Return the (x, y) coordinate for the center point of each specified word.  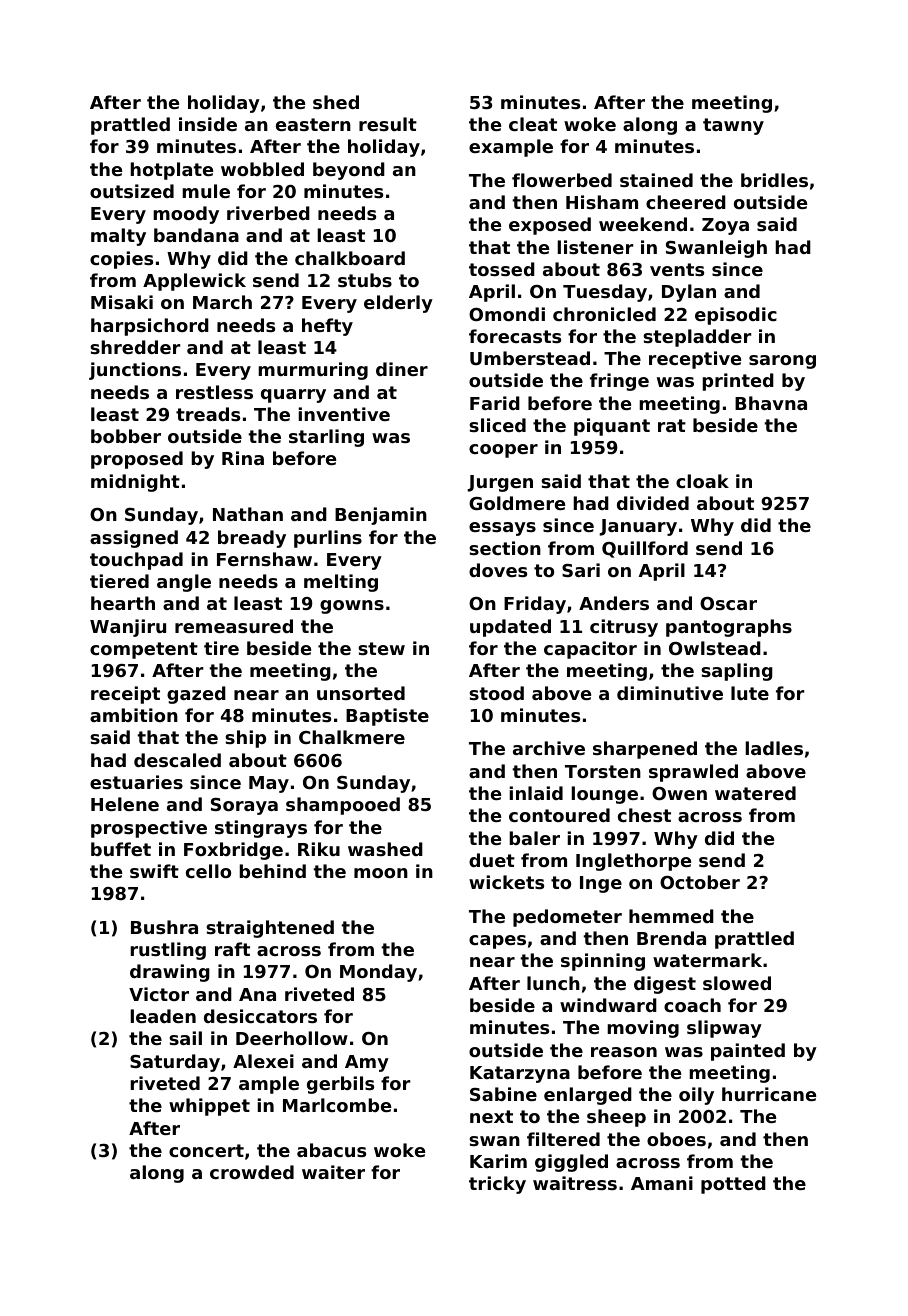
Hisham (602, 202)
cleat (533, 124)
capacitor (590, 650)
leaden (163, 1016)
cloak (702, 481)
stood (496, 693)
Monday (378, 973)
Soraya (244, 806)
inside (208, 124)
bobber (126, 436)
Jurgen (500, 483)
